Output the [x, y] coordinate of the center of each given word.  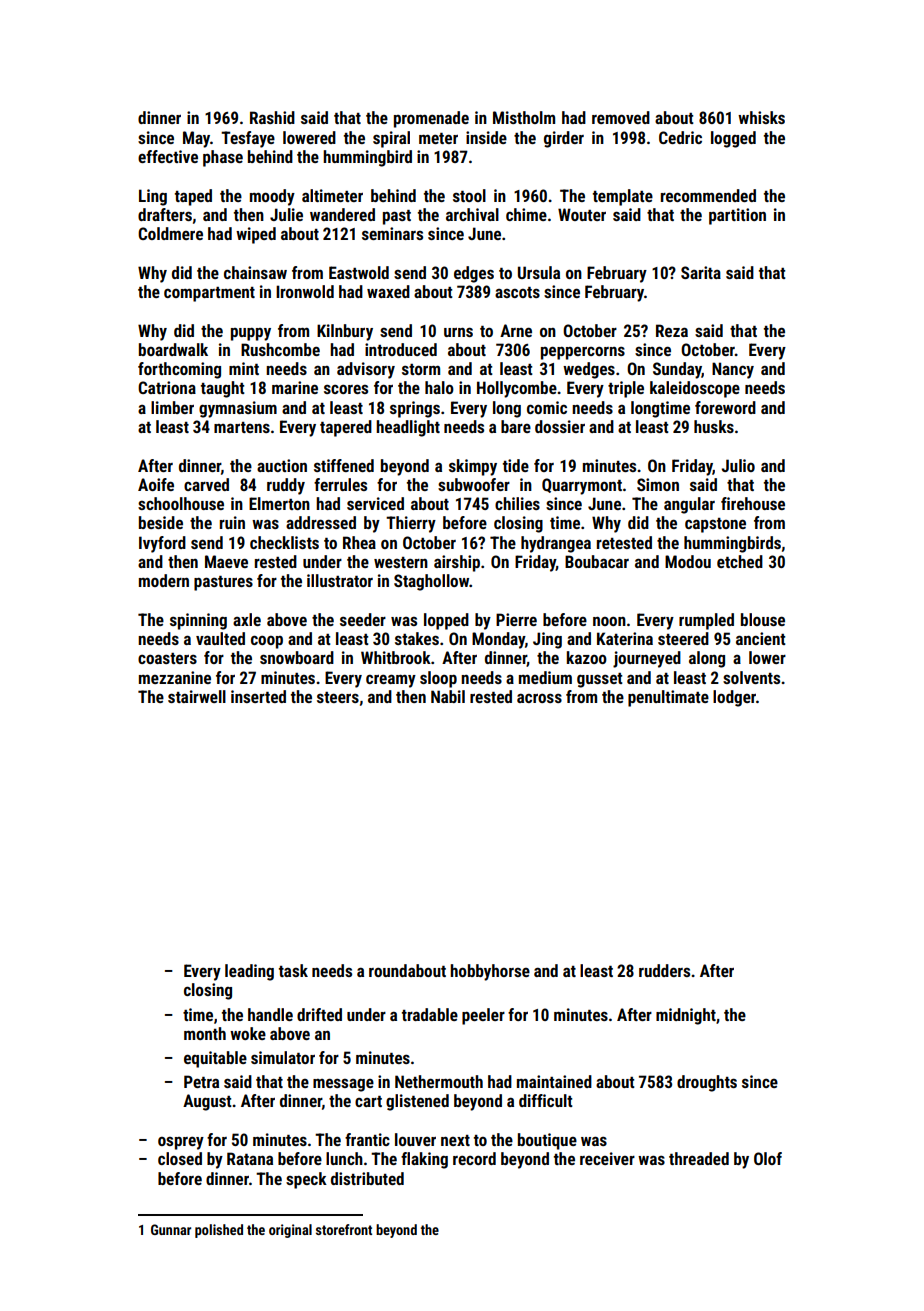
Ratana [250, 1158]
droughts [707, 1083]
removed [621, 117]
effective [168, 156]
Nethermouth [439, 1081]
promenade [431, 119]
